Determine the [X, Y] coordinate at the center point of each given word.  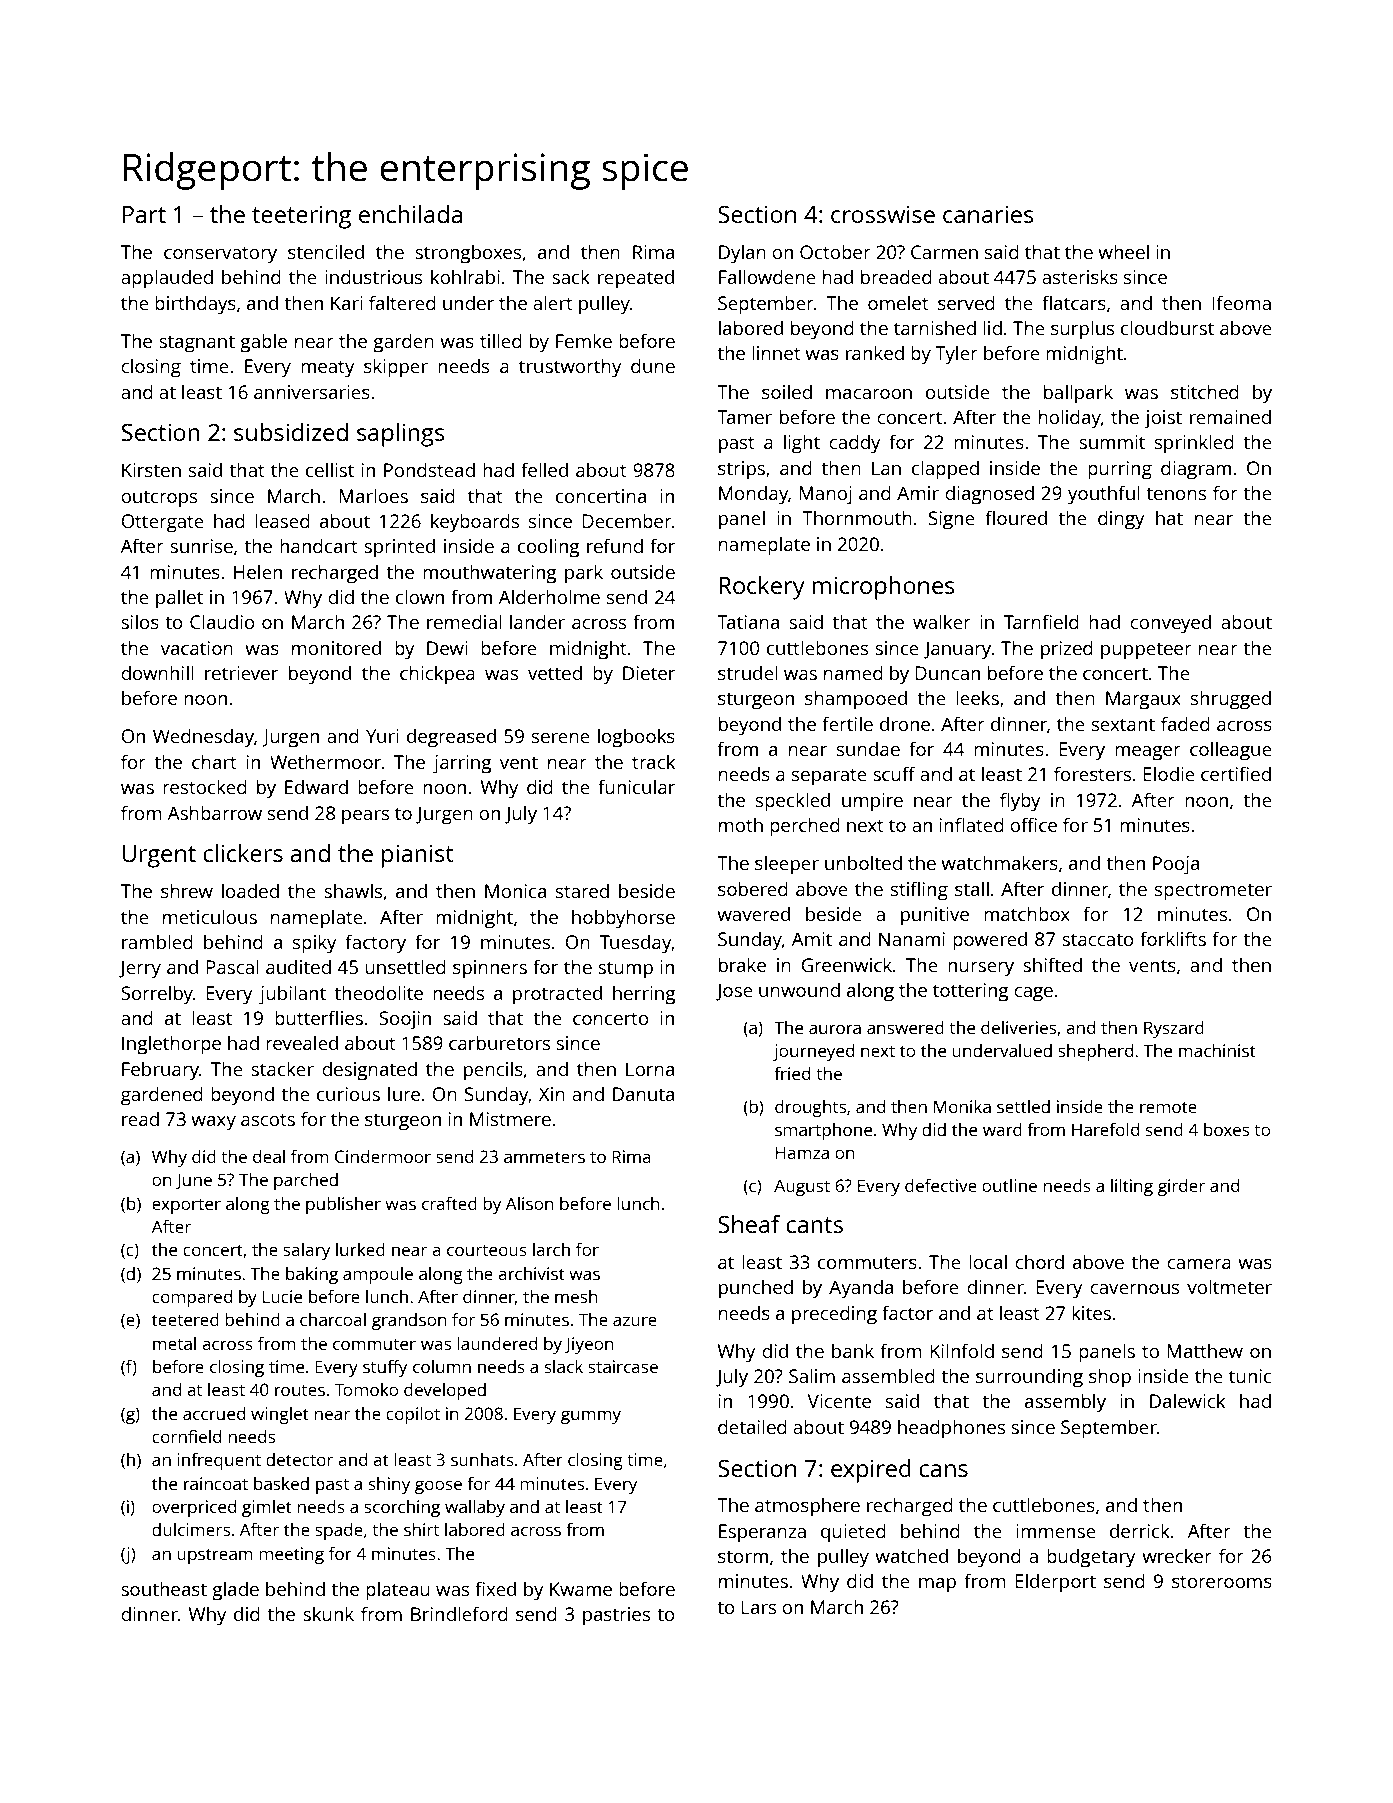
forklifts [1173, 938]
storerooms [1222, 1581]
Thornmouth [857, 517]
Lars [758, 1607]
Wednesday [203, 738]
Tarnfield [1041, 621]
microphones [883, 588]
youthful [1103, 495]
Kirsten [151, 470]
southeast [164, 1588]
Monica [515, 891]
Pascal [232, 966]
